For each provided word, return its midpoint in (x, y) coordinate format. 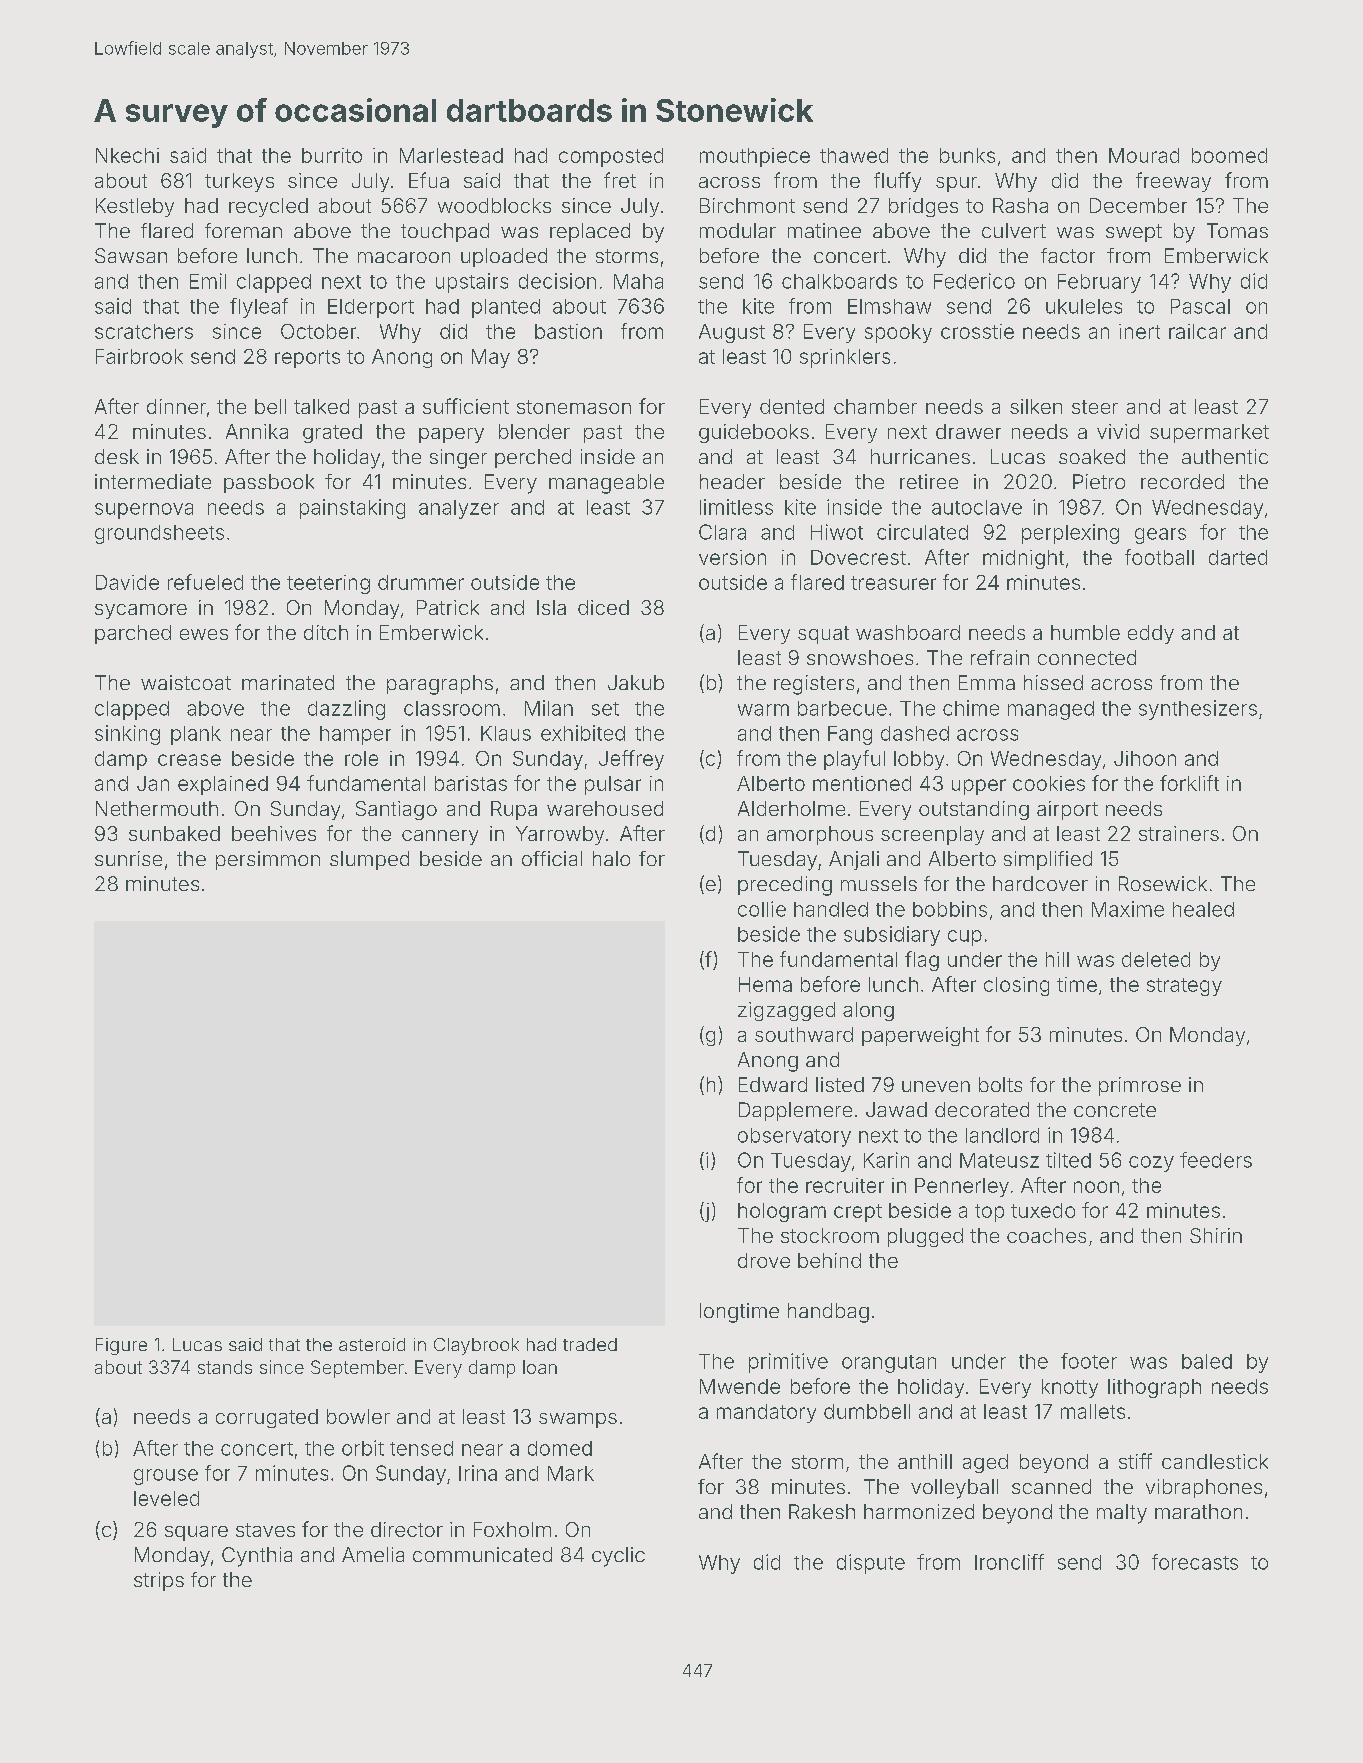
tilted (1068, 1160)
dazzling (346, 710)
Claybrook (476, 1346)
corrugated (267, 1418)
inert (1139, 331)
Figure (121, 1346)
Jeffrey (631, 760)
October (318, 331)
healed (1203, 909)
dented (792, 406)
